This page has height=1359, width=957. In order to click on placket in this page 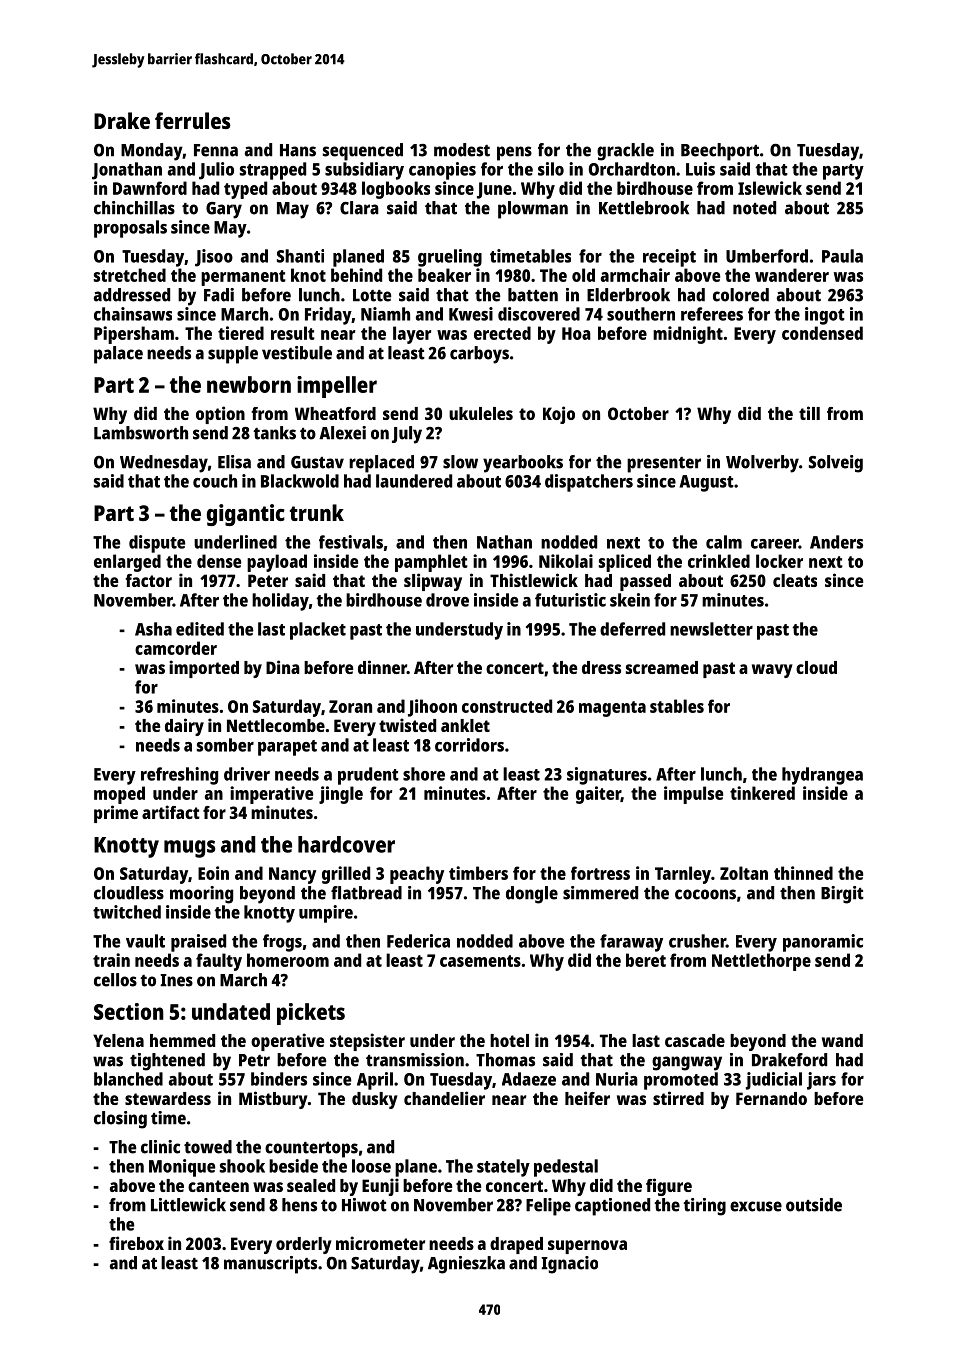, I will do `click(318, 631)`.
